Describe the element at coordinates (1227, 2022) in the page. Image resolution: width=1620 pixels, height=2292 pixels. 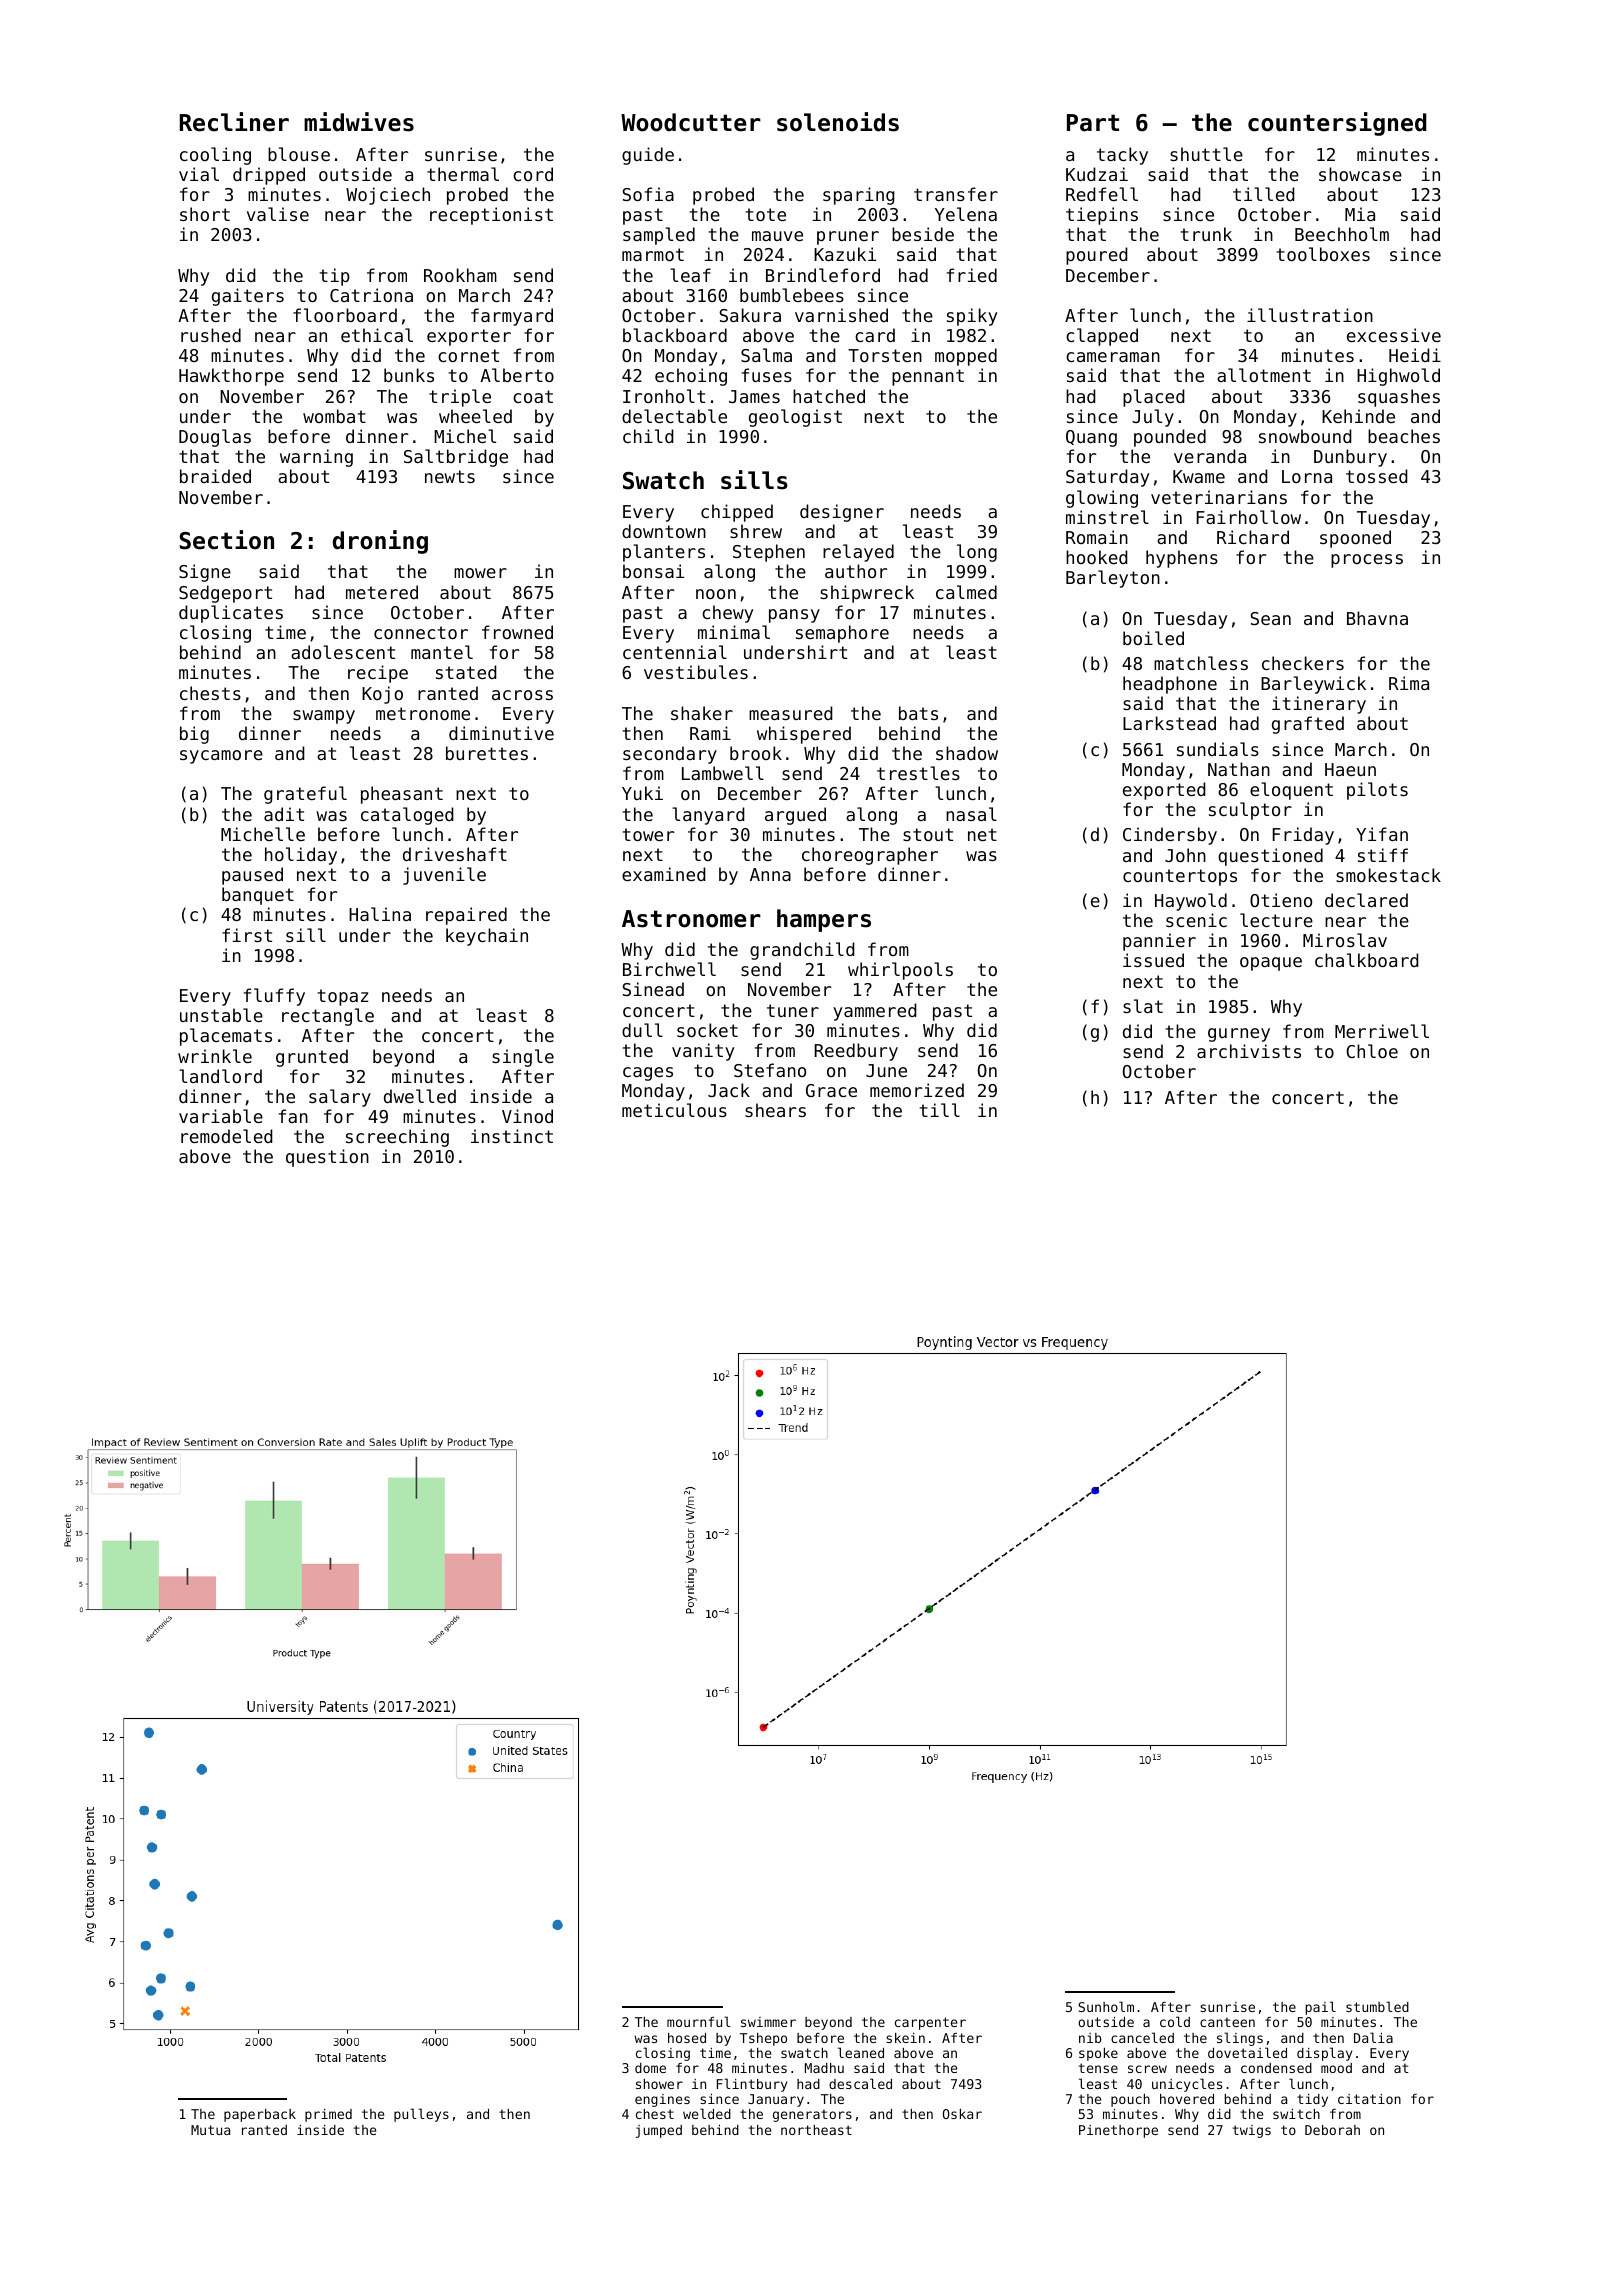
I see `canteen` at that location.
